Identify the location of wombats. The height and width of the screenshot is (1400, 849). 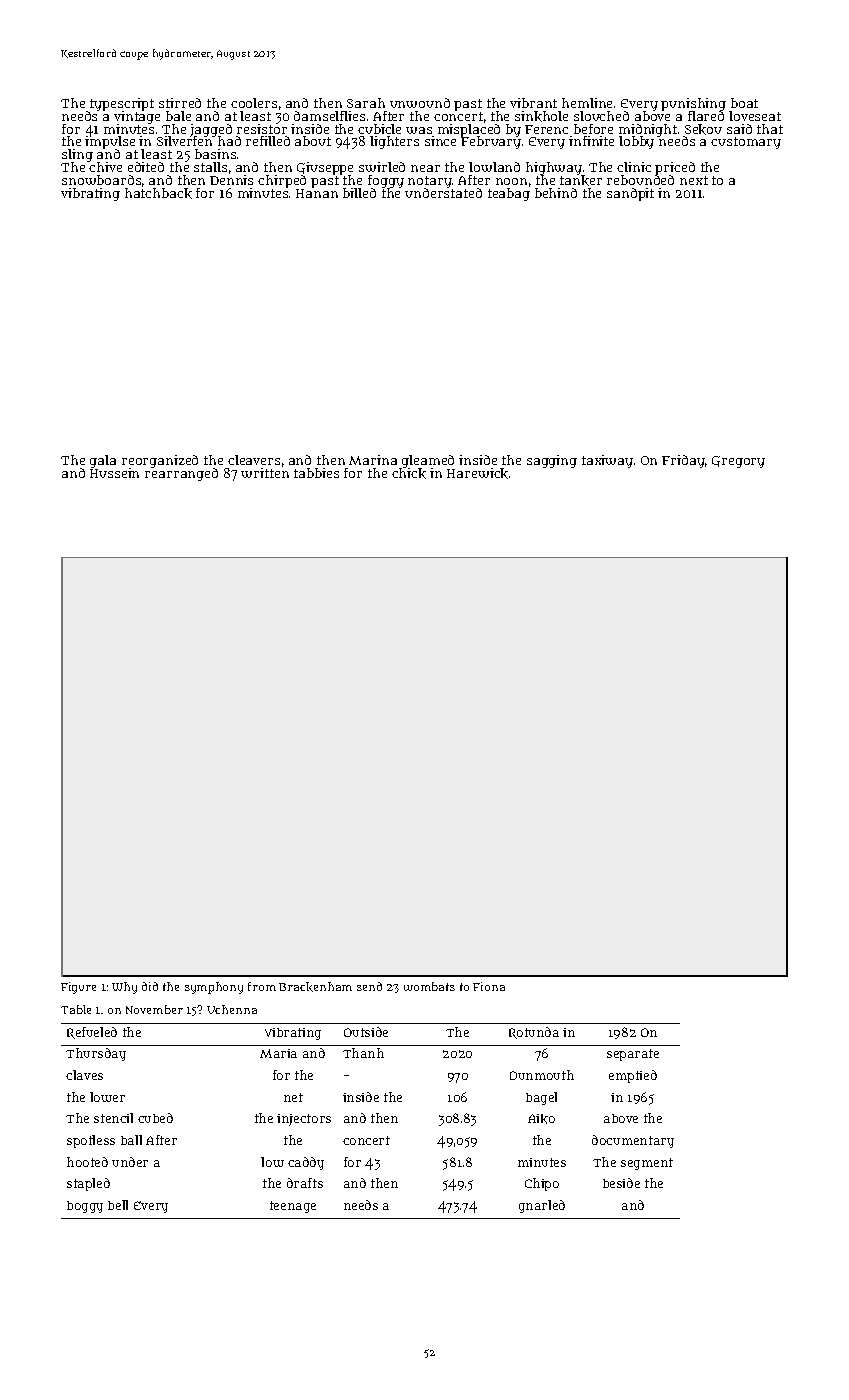
(429, 986).
